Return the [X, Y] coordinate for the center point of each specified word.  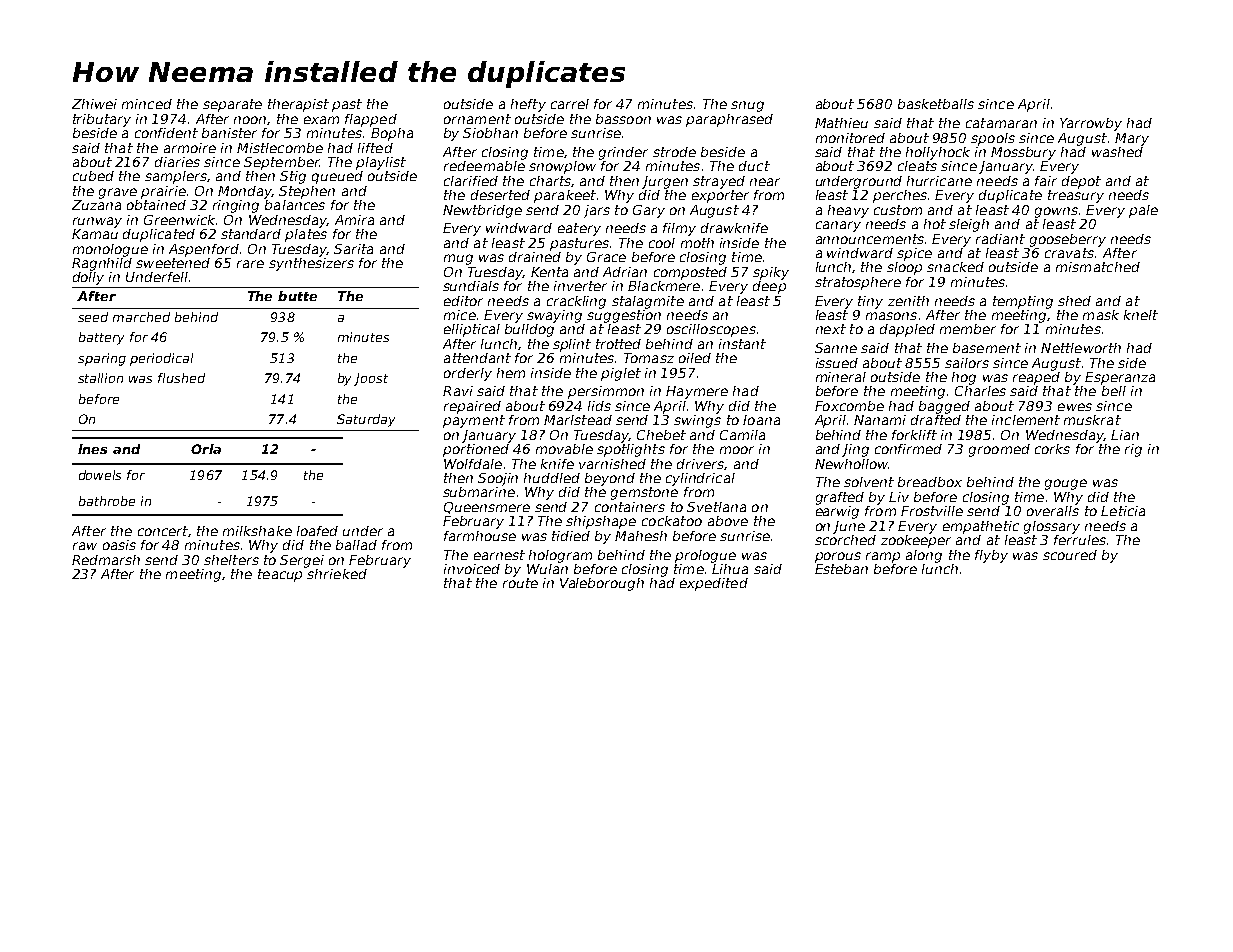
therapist [298, 105]
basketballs [936, 104]
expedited [714, 584]
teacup [280, 575]
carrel [570, 104]
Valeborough [602, 584]
